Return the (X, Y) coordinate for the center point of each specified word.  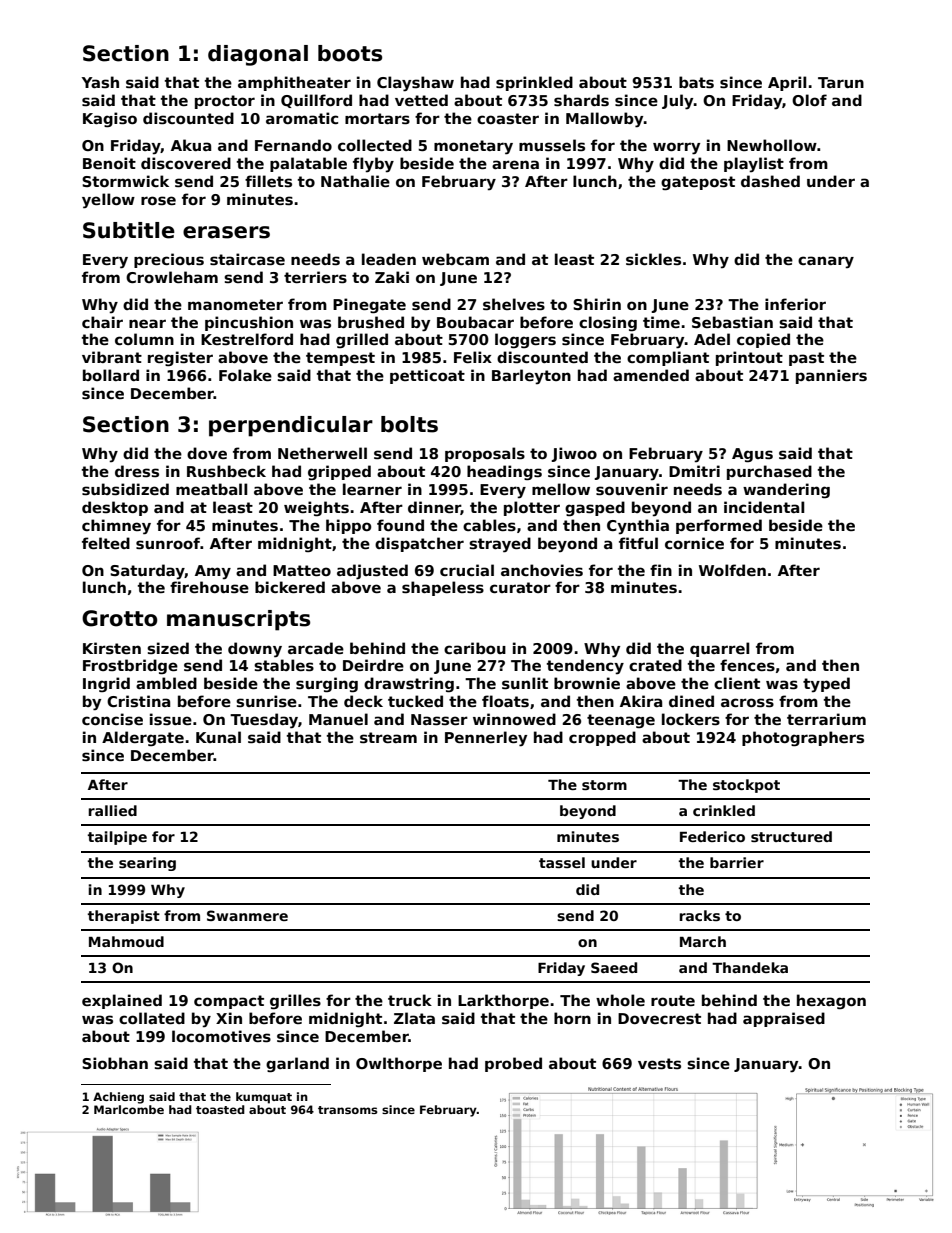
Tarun (841, 82)
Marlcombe (129, 1109)
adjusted (372, 572)
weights (316, 509)
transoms (348, 1110)
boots (350, 53)
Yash (100, 82)
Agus (752, 455)
